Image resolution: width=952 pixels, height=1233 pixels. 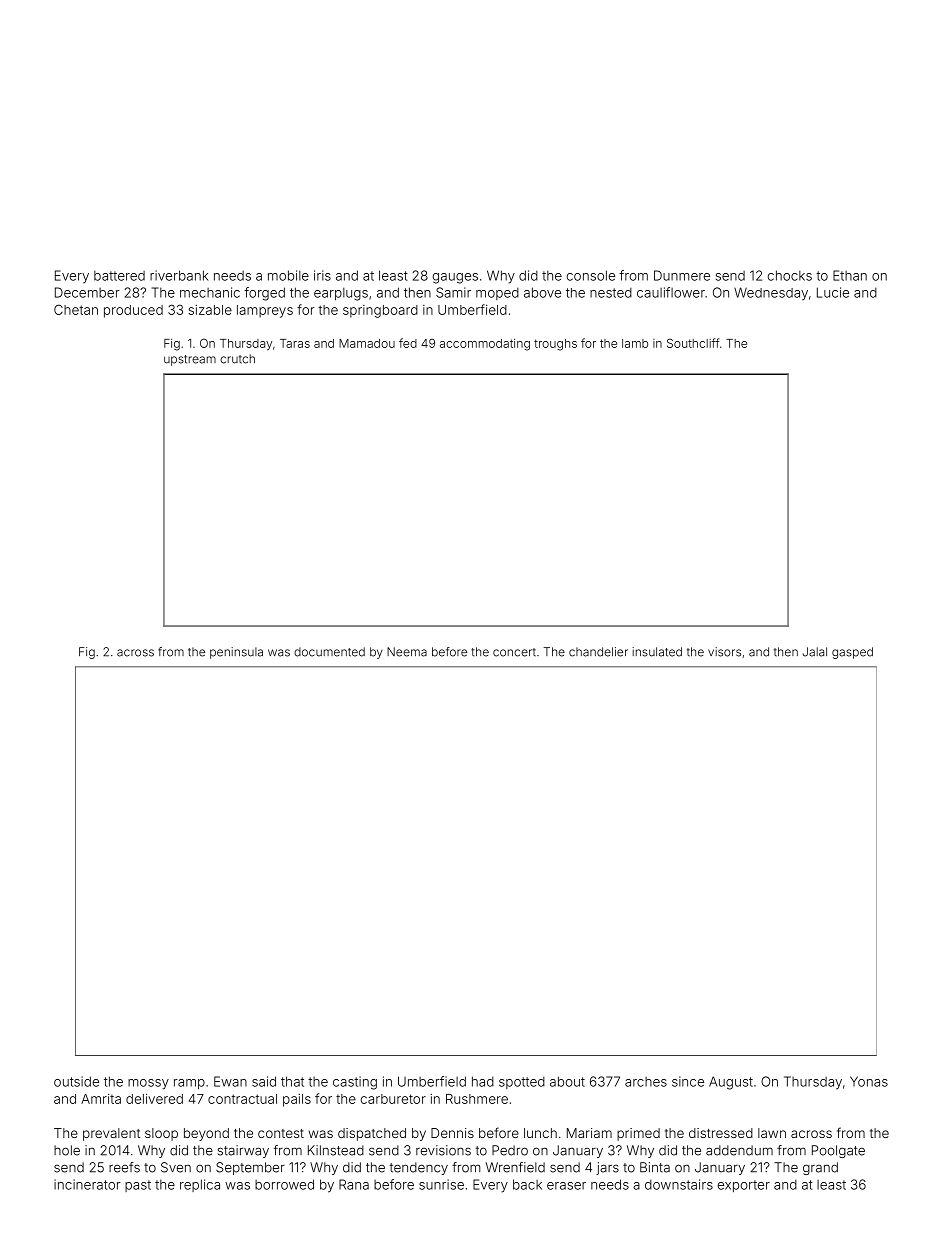 I want to click on tendency, so click(x=419, y=1168).
